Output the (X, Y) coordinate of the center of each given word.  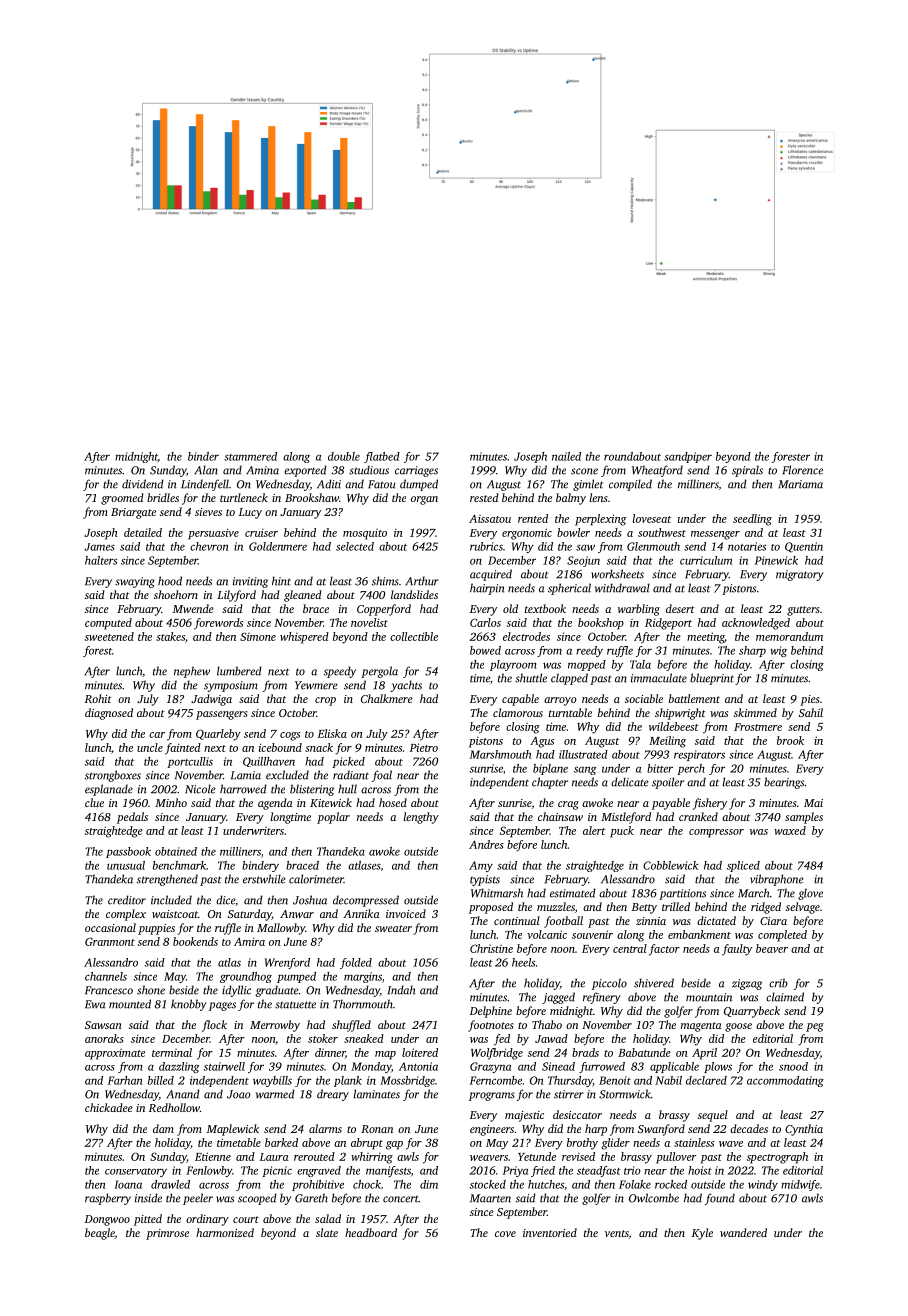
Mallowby (281, 929)
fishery (710, 804)
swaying (135, 582)
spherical (569, 589)
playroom (513, 665)
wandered (743, 1232)
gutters (803, 611)
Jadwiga (211, 700)
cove (505, 1234)
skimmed (755, 712)
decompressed (366, 901)
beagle (100, 1234)
